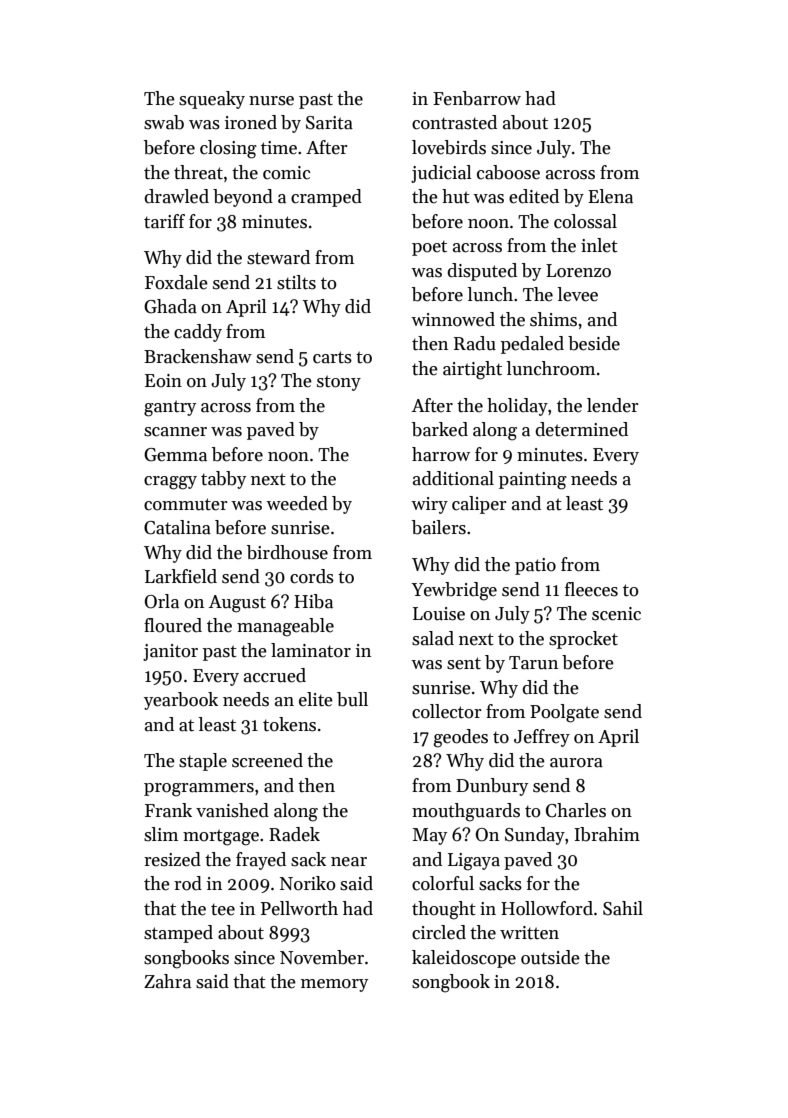 The width and height of the screenshot is (788, 1118). I want to click on stony, so click(339, 383).
